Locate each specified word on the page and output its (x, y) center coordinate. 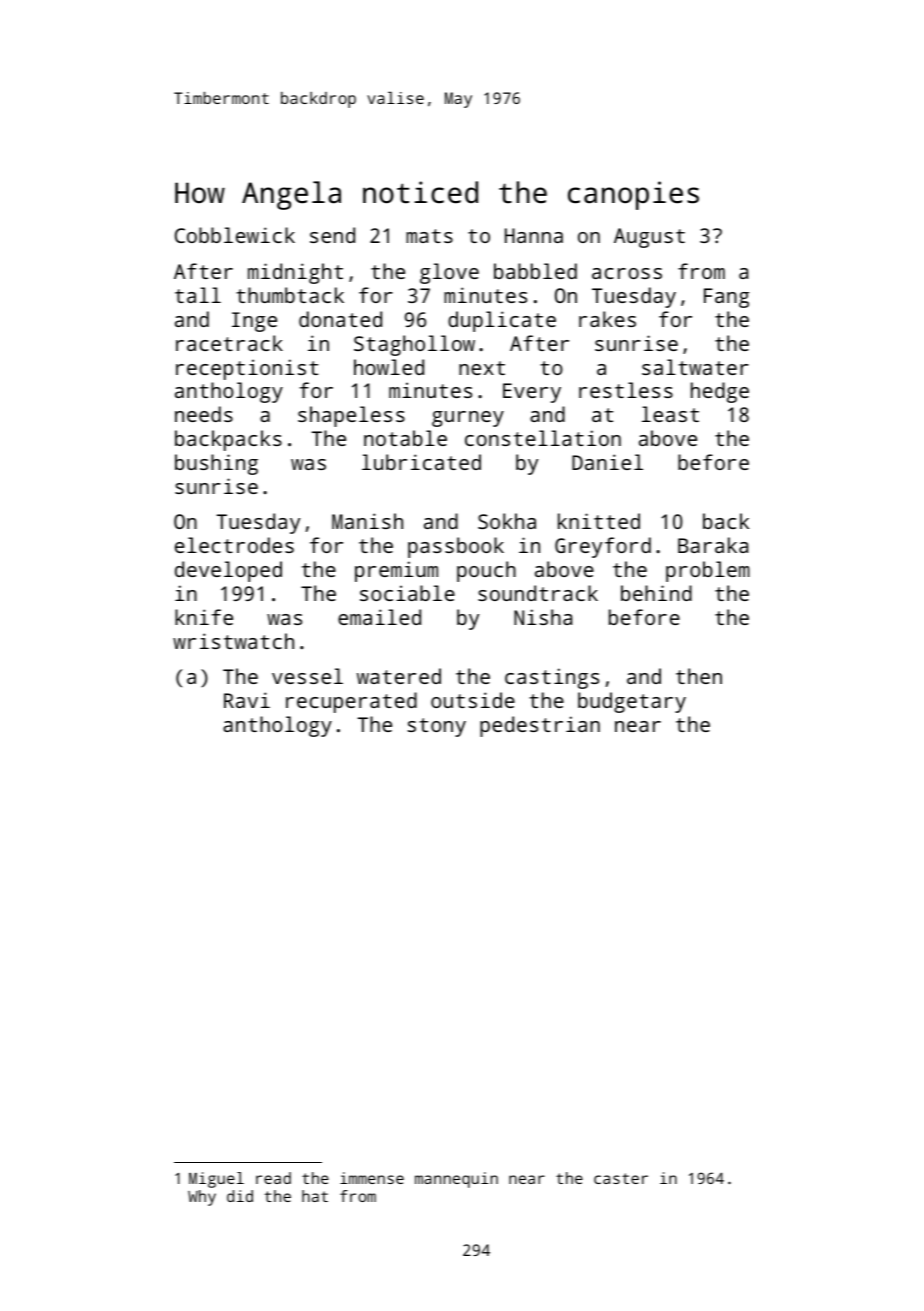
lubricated (421, 462)
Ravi (247, 700)
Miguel (216, 1180)
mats (429, 236)
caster (621, 1178)
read (273, 1178)
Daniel (607, 462)
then (699, 676)
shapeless (351, 416)
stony (437, 727)
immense (372, 1178)
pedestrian (540, 726)
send (332, 235)
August (649, 238)
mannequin (456, 1180)
